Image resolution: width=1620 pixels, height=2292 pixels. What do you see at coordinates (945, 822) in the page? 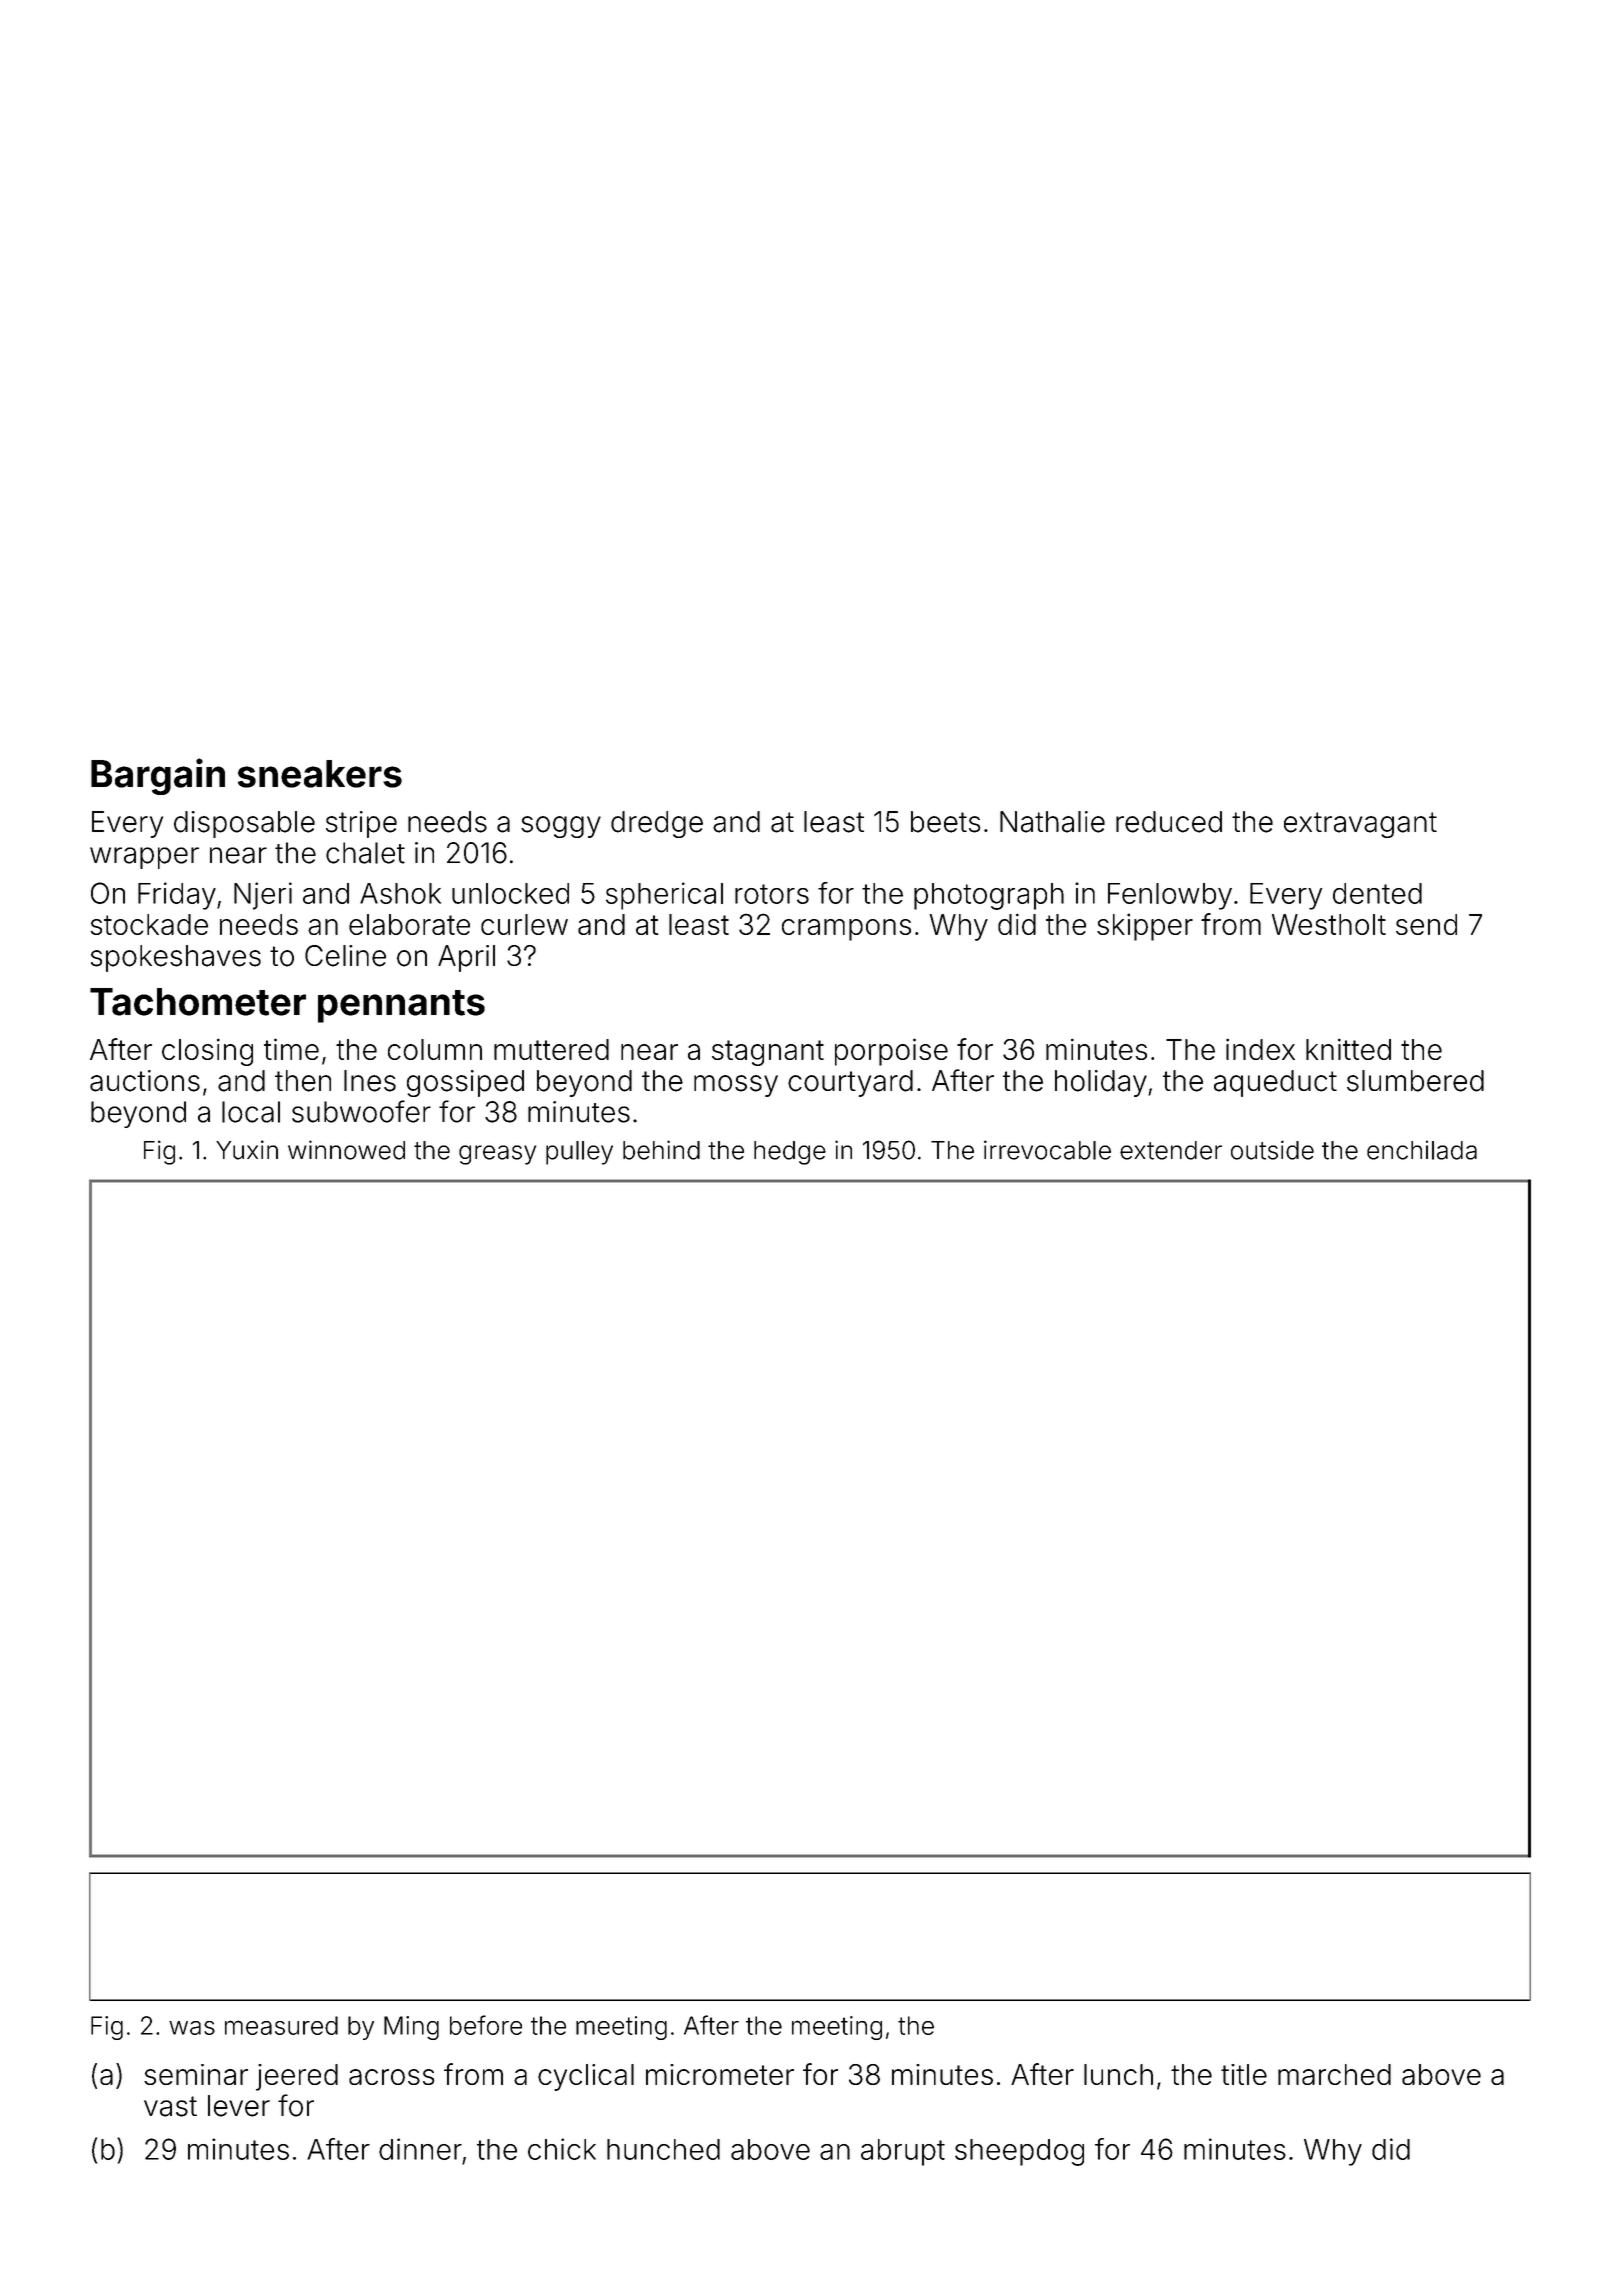
I see `beets` at bounding box center [945, 822].
